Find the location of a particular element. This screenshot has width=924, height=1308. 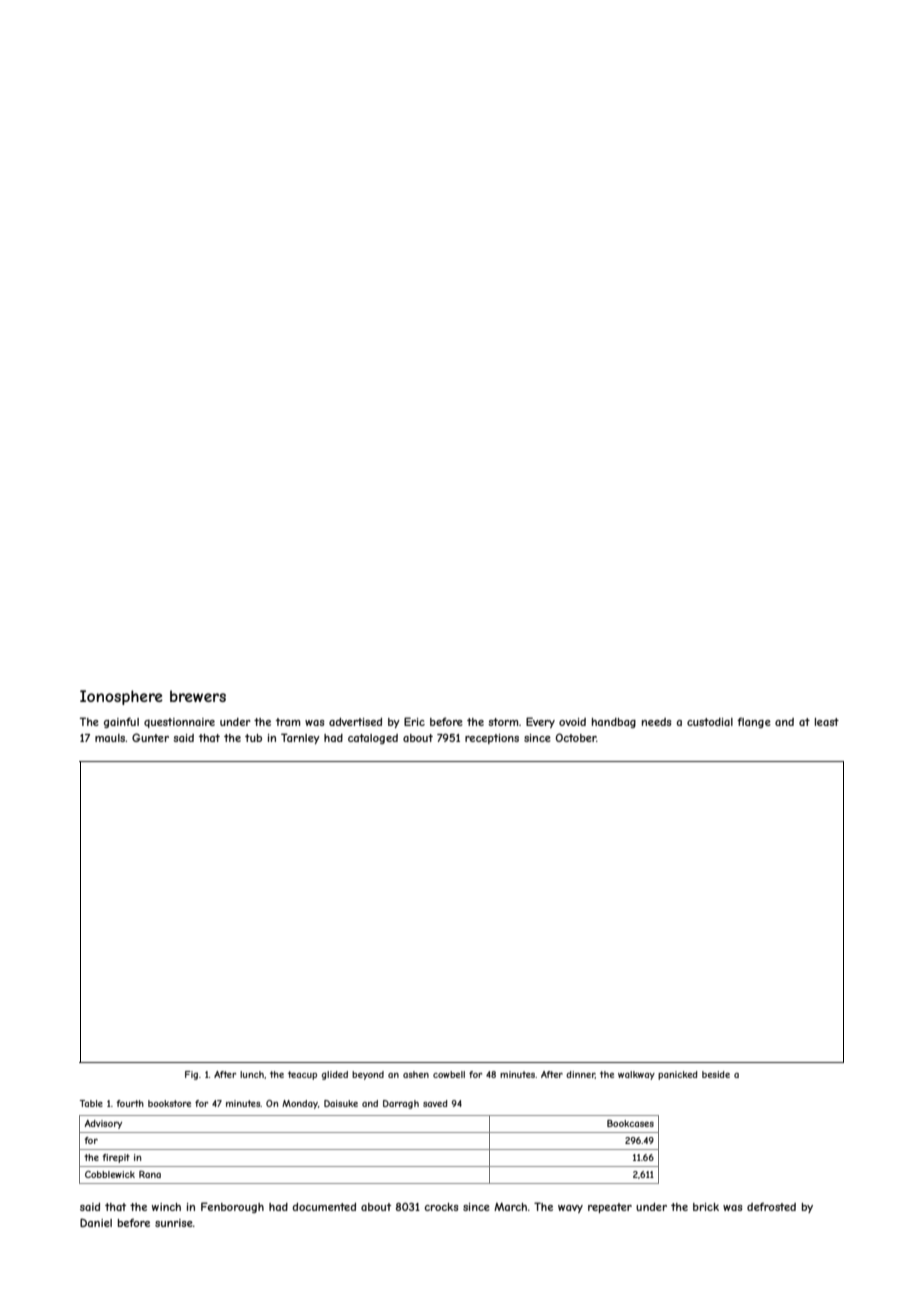

brewers is located at coordinates (198, 696).
